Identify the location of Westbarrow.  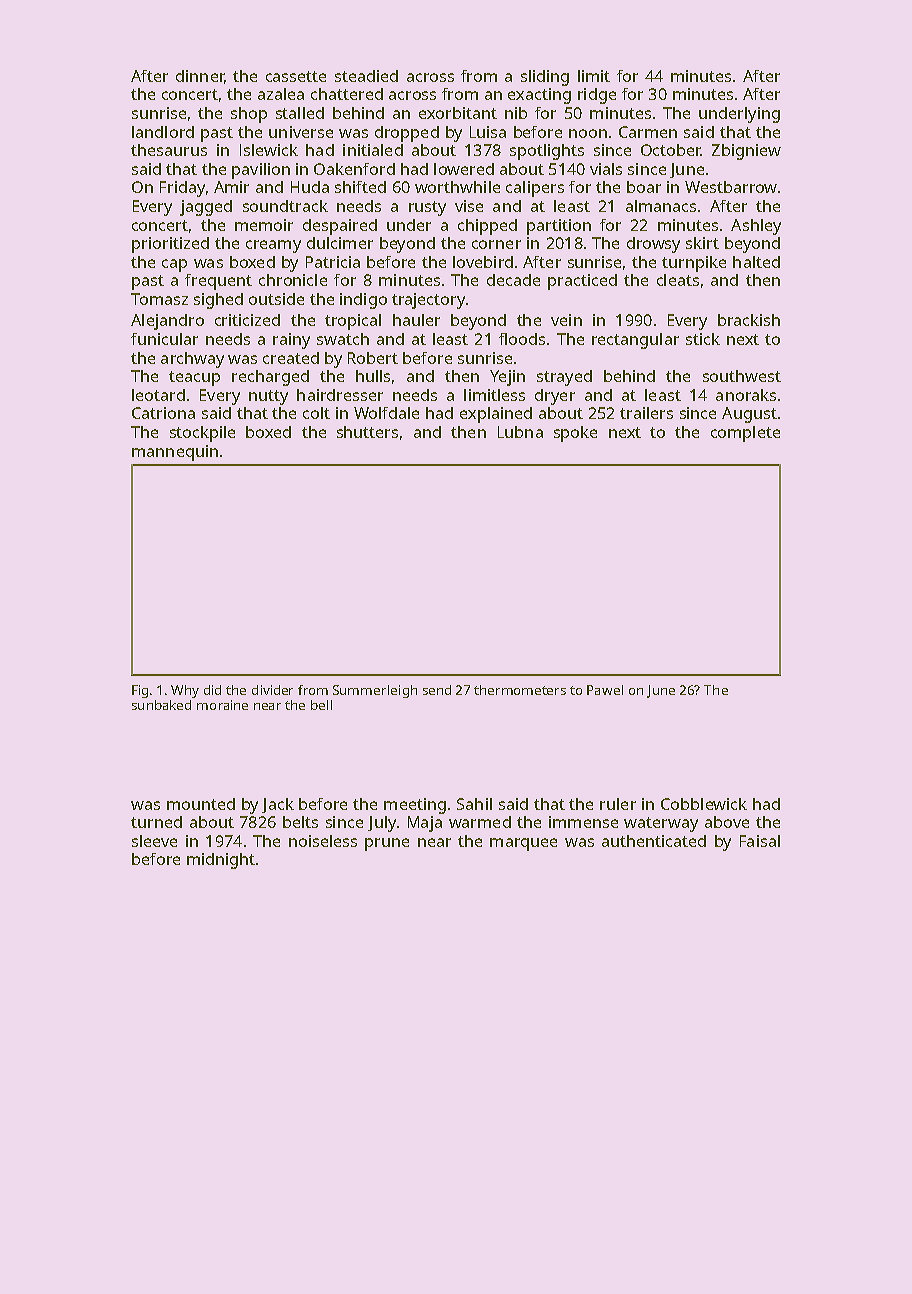
(731, 187).
